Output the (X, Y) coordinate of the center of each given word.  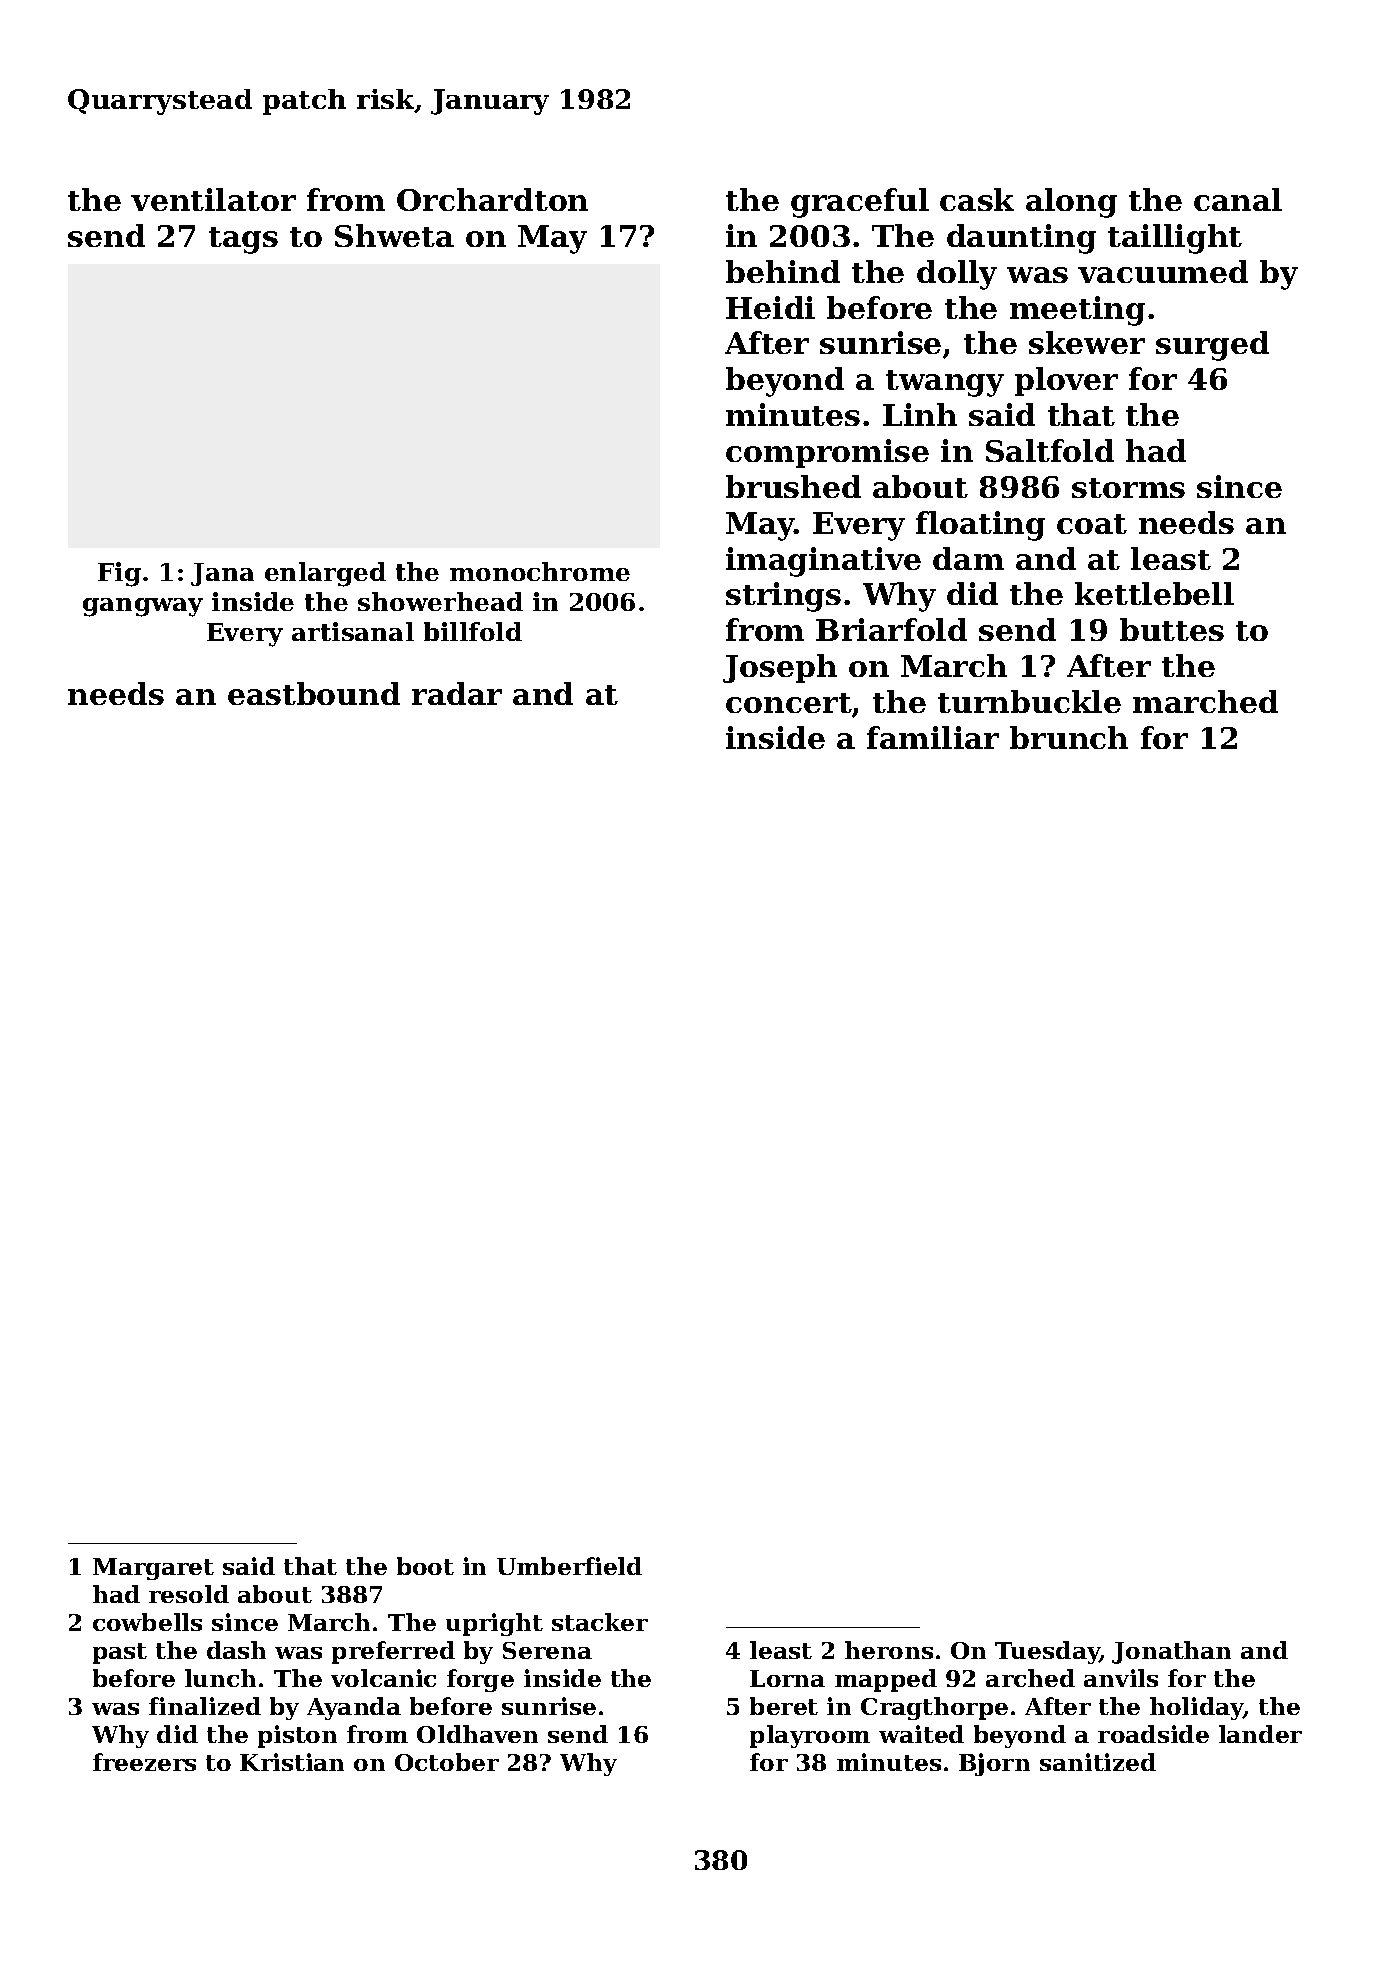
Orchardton (492, 199)
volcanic (383, 1678)
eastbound (314, 693)
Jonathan (1171, 1652)
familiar (933, 737)
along (1071, 203)
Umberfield (569, 1566)
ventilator (213, 199)
